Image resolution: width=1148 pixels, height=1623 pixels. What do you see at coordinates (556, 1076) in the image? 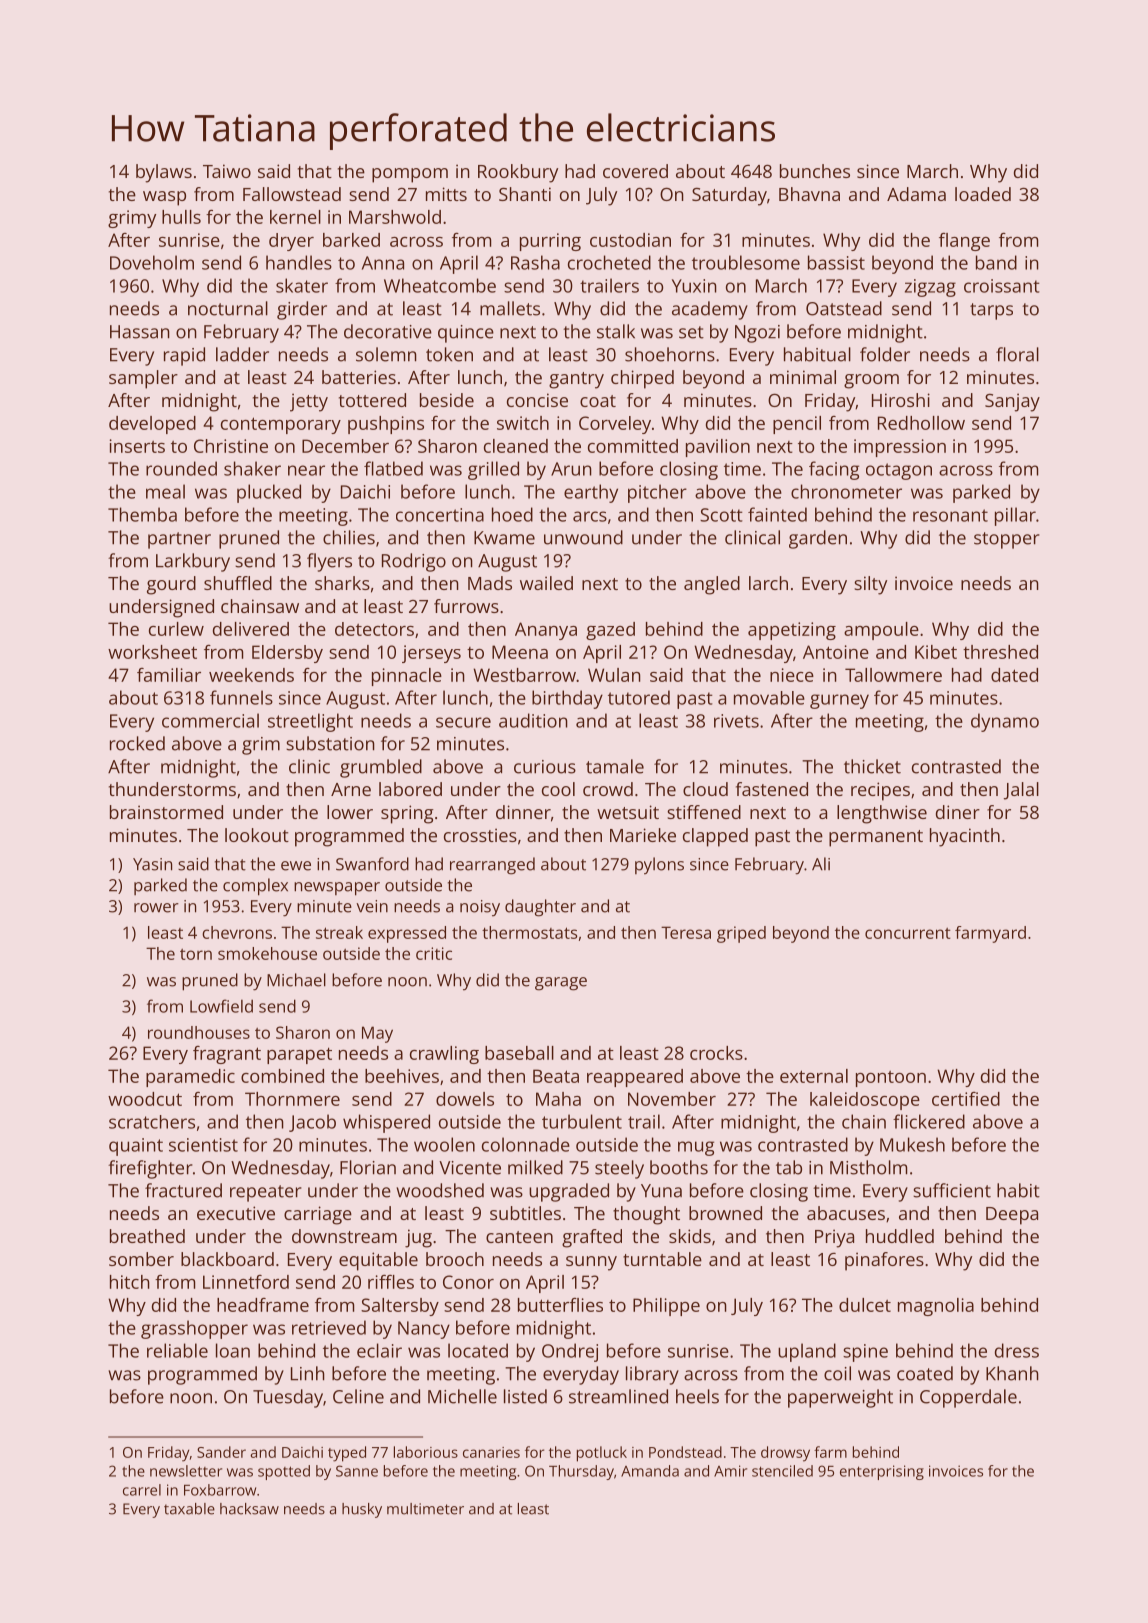
I see `Beata` at bounding box center [556, 1076].
